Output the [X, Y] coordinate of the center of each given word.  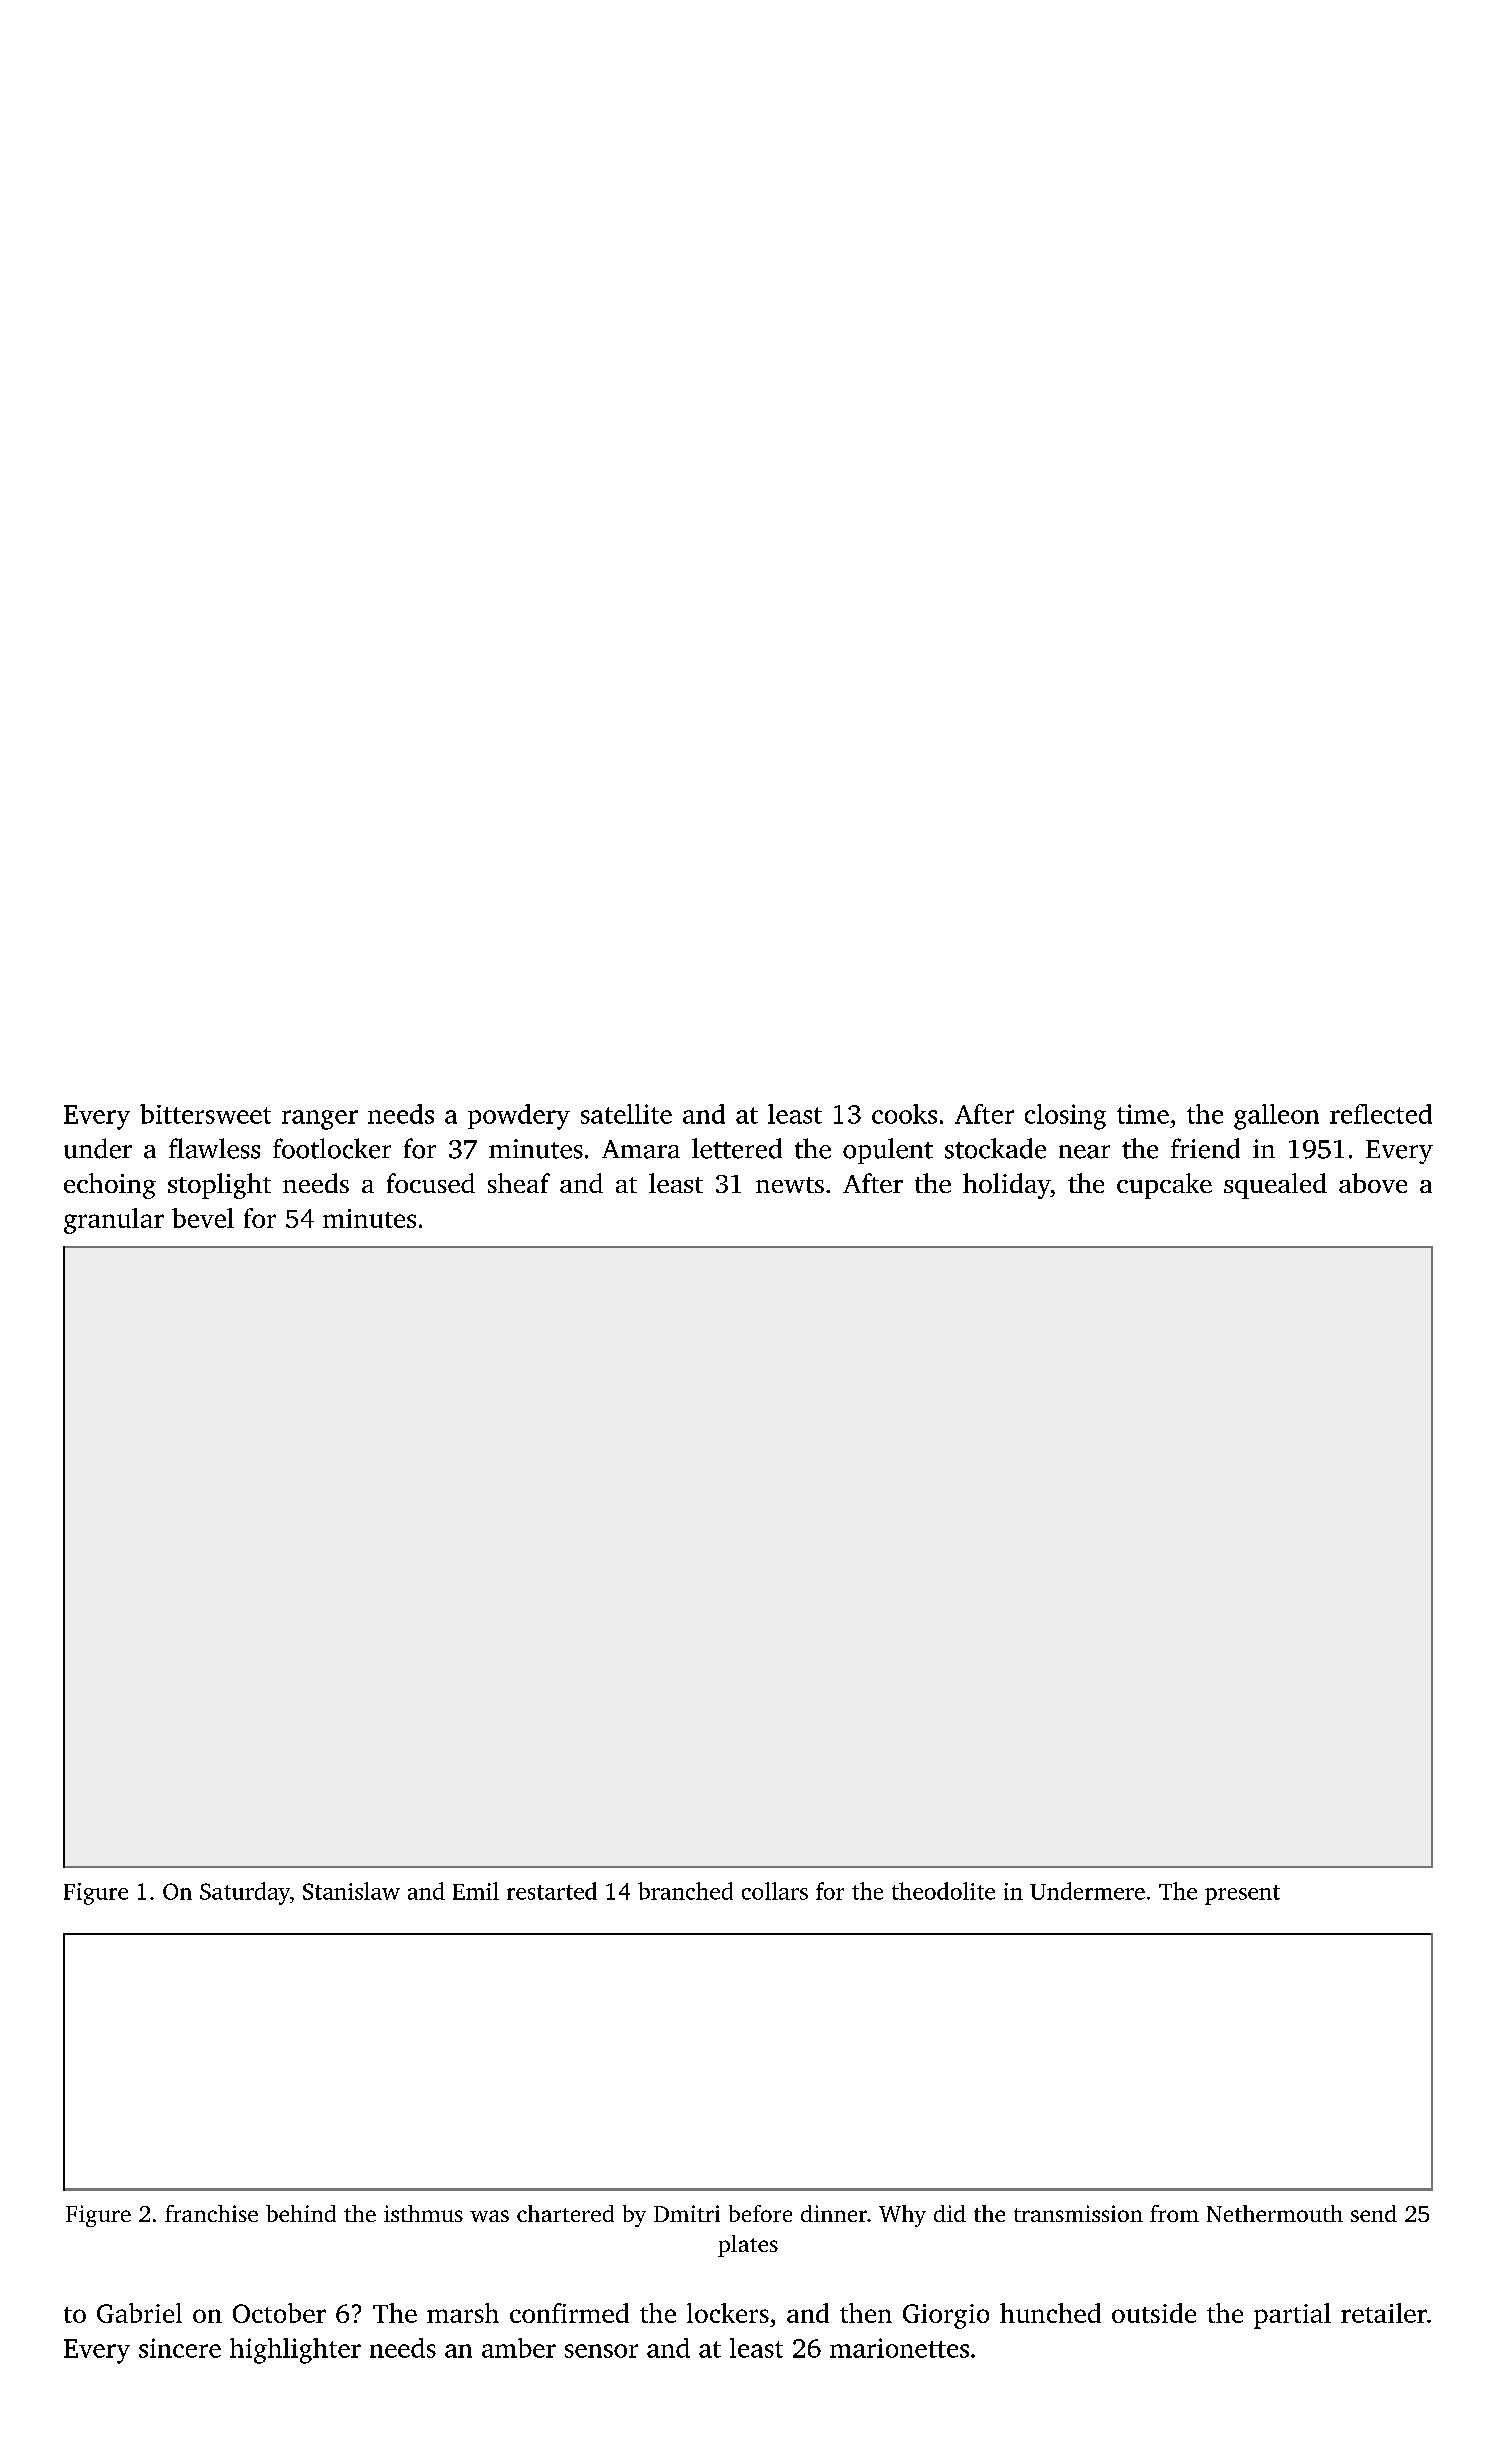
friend [1205, 1148]
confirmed [569, 2313]
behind [301, 2213]
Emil [476, 1891]
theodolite [943, 1891]
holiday [1006, 1186]
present [1242, 1895]
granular [114, 1221]
